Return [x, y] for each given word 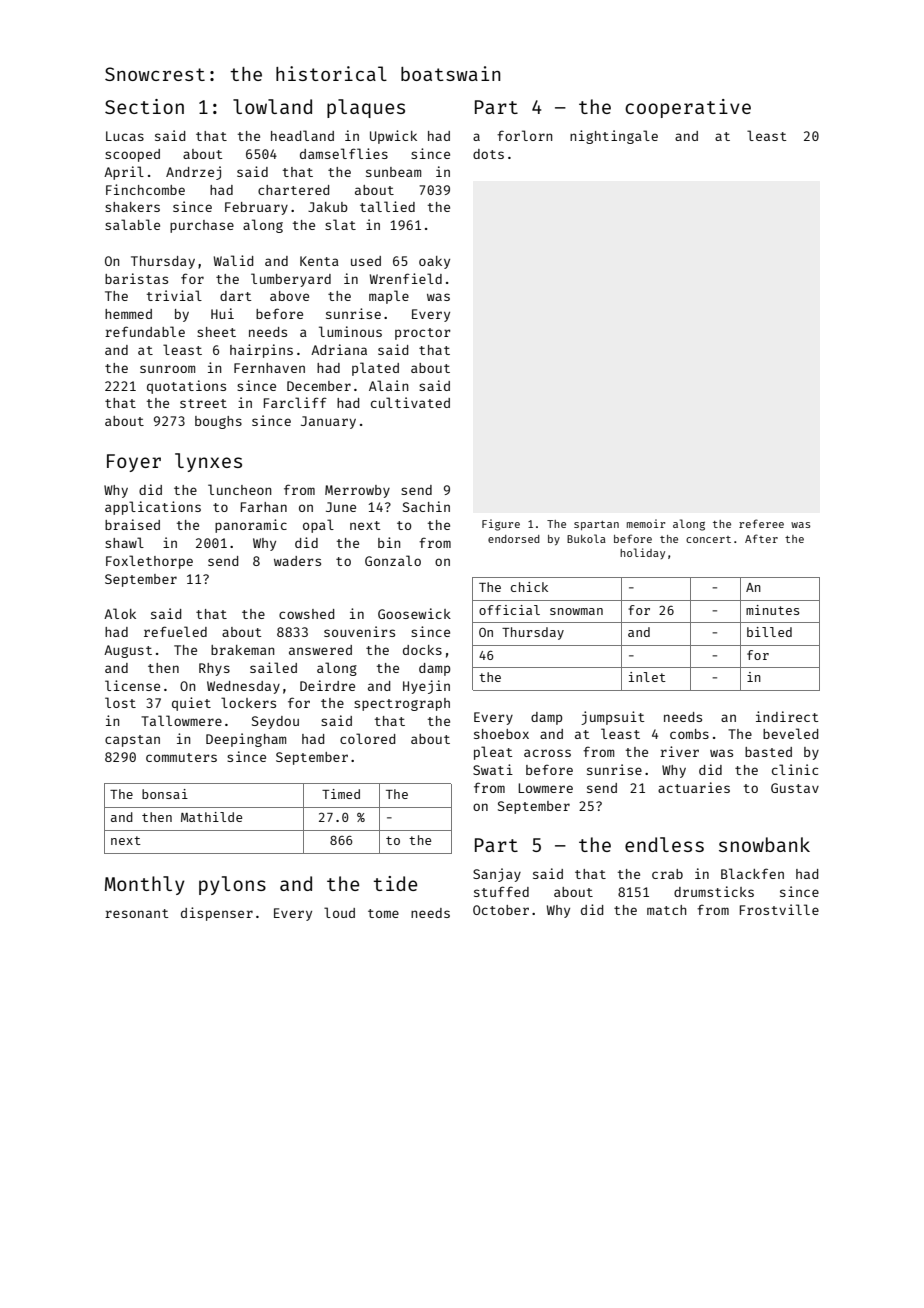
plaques [366, 108]
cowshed [306, 614]
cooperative [688, 108]
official [509, 610]
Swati [493, 769]
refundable [145, 331]
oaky [434, 262]
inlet [647, 677]
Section [144, 106]
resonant [136, 913]
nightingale [614, 137]
